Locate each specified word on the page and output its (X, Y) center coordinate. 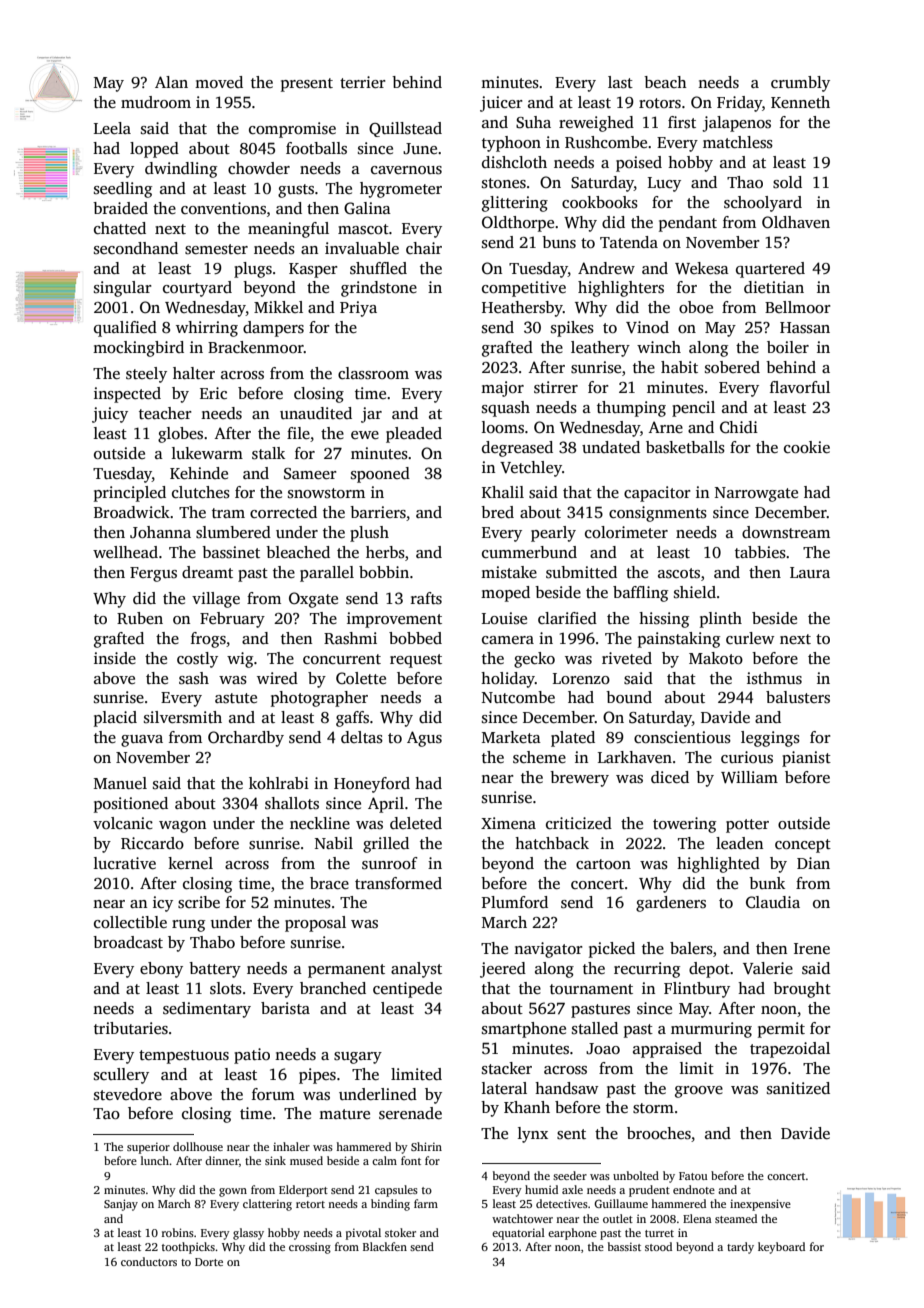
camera (508, 640)
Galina (367, 208)
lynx (533, 1135)
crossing (310, 1248)
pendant (688, 224)
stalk (268, 453)
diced (670, 777)
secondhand (136, 248)
